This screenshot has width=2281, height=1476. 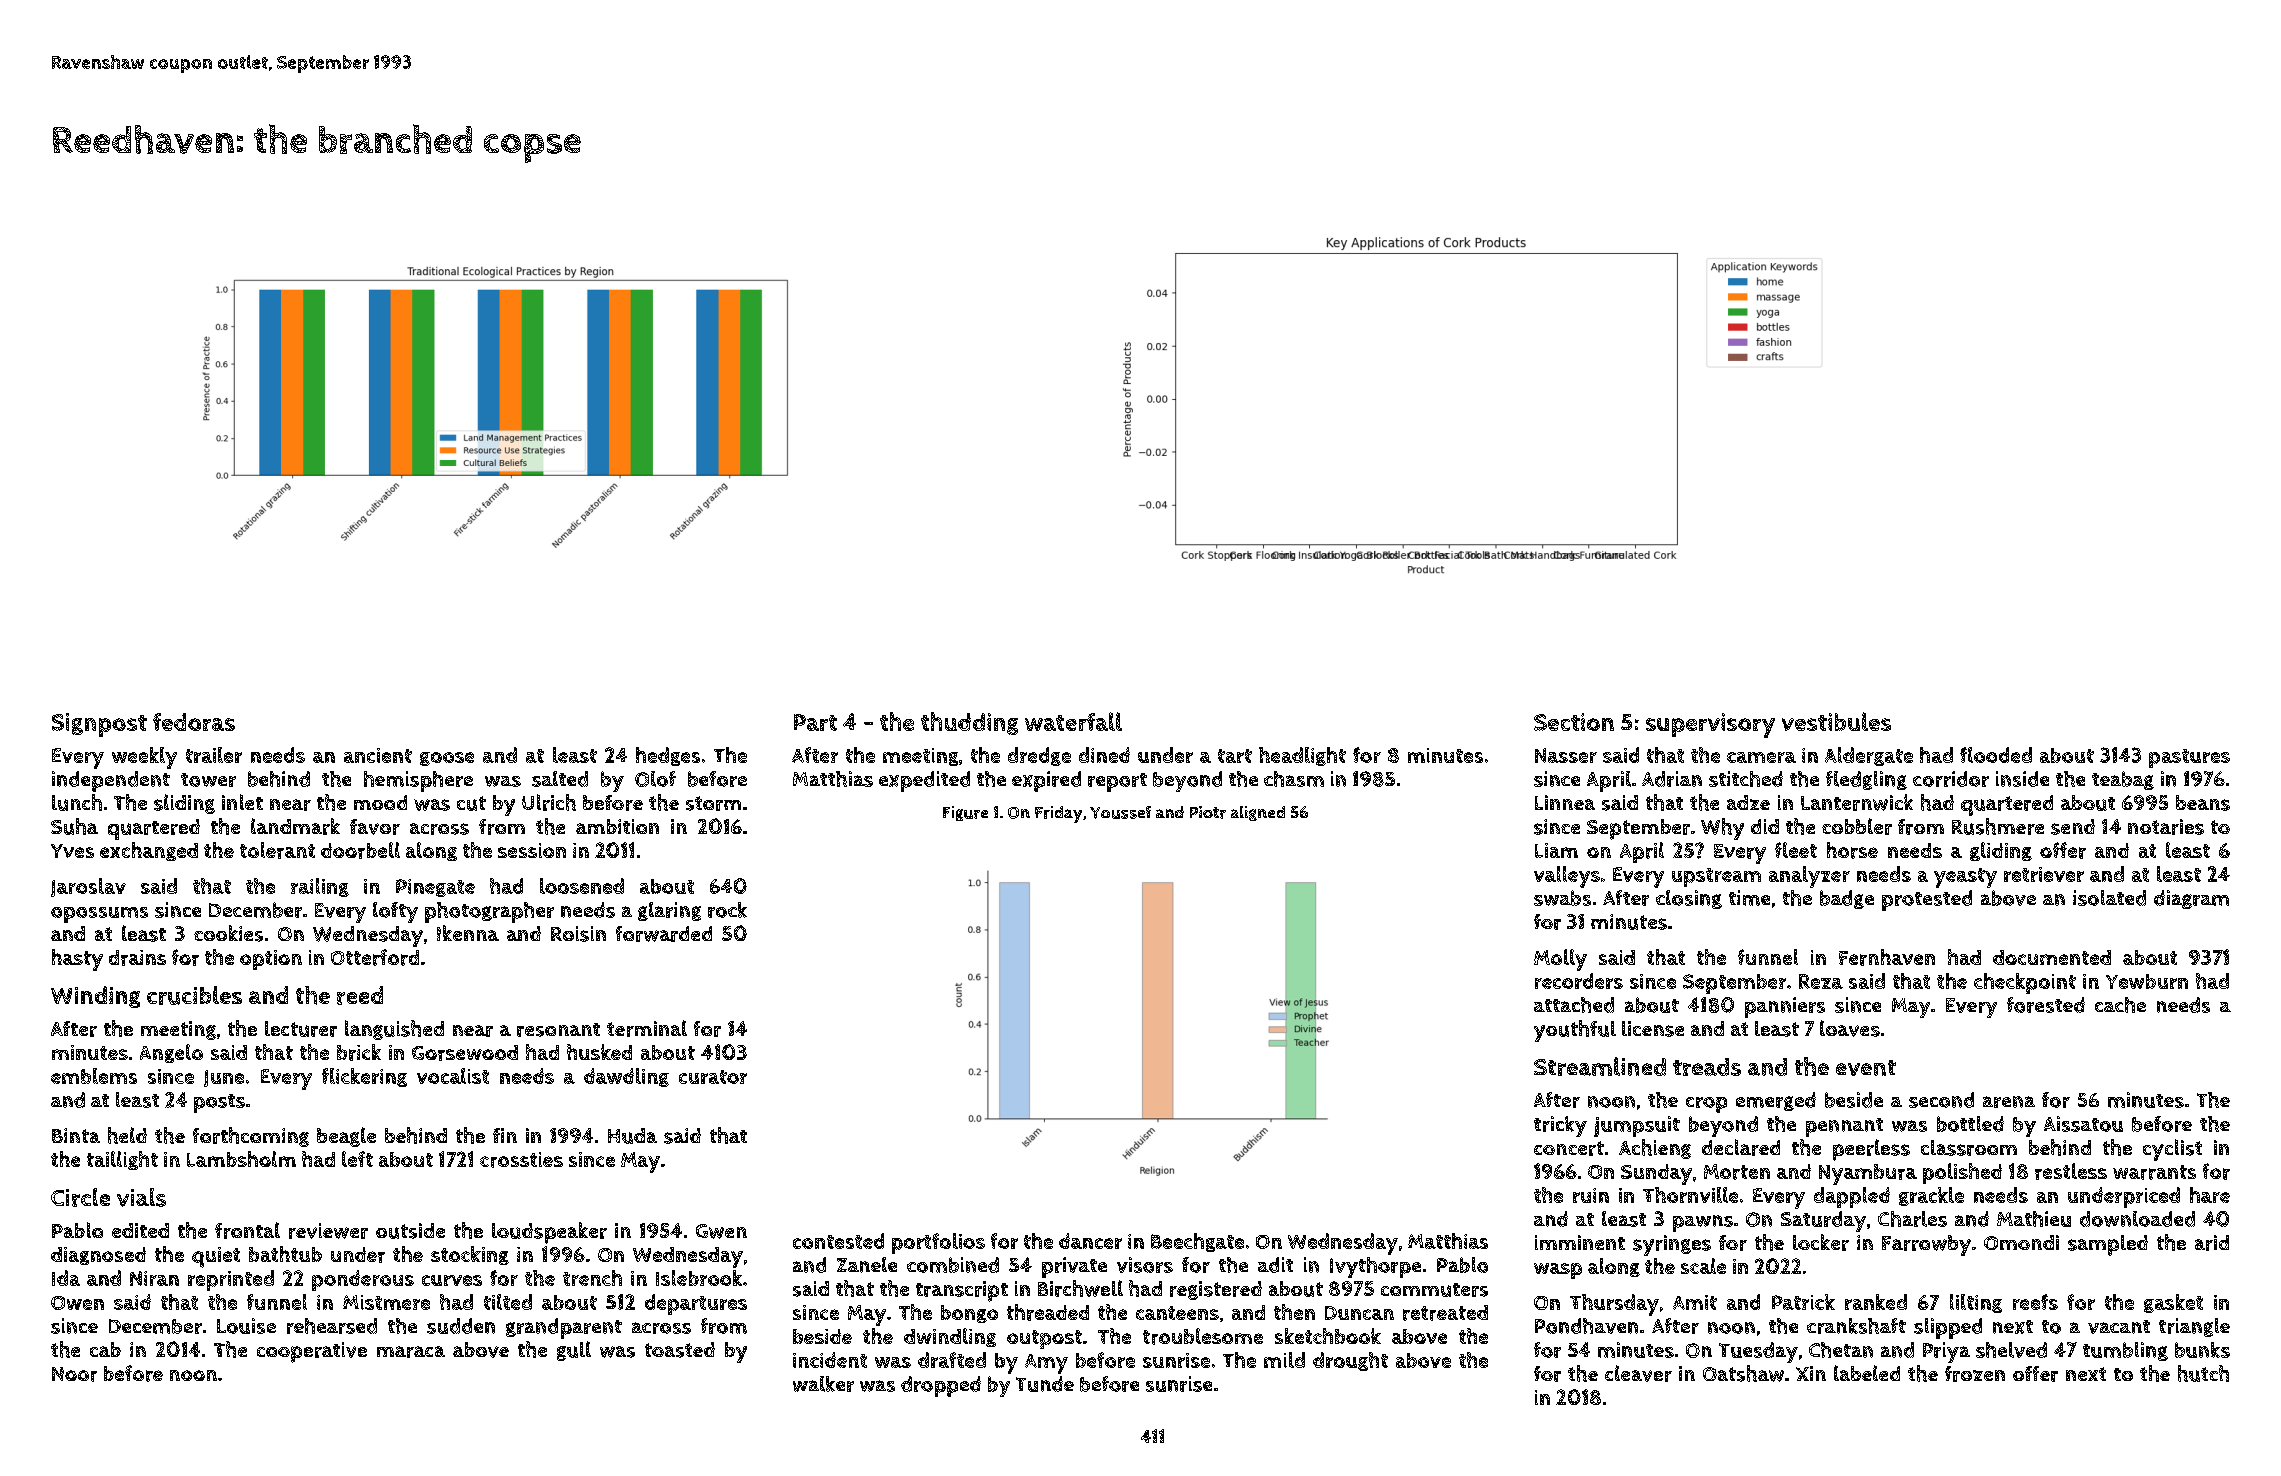 What do you see at coordinates (1574, 722) in the screenshot?
I see `Section` at bounding box center [1574, 722].
